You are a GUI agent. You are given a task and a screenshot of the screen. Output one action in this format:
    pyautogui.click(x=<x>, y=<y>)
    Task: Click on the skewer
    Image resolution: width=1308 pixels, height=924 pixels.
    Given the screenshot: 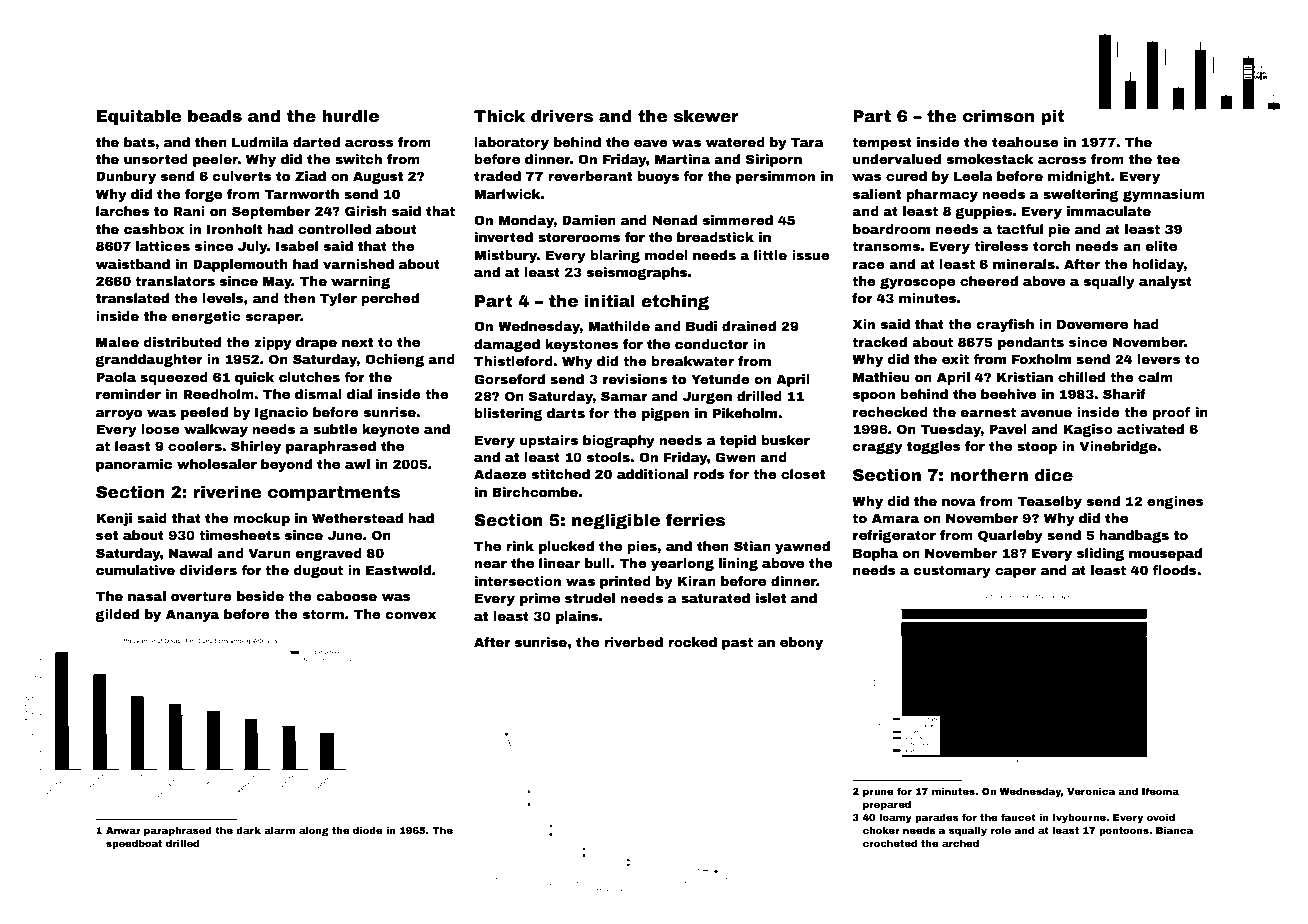 What is the action you would take?
    pyautogui.click(x=706, y=116)
